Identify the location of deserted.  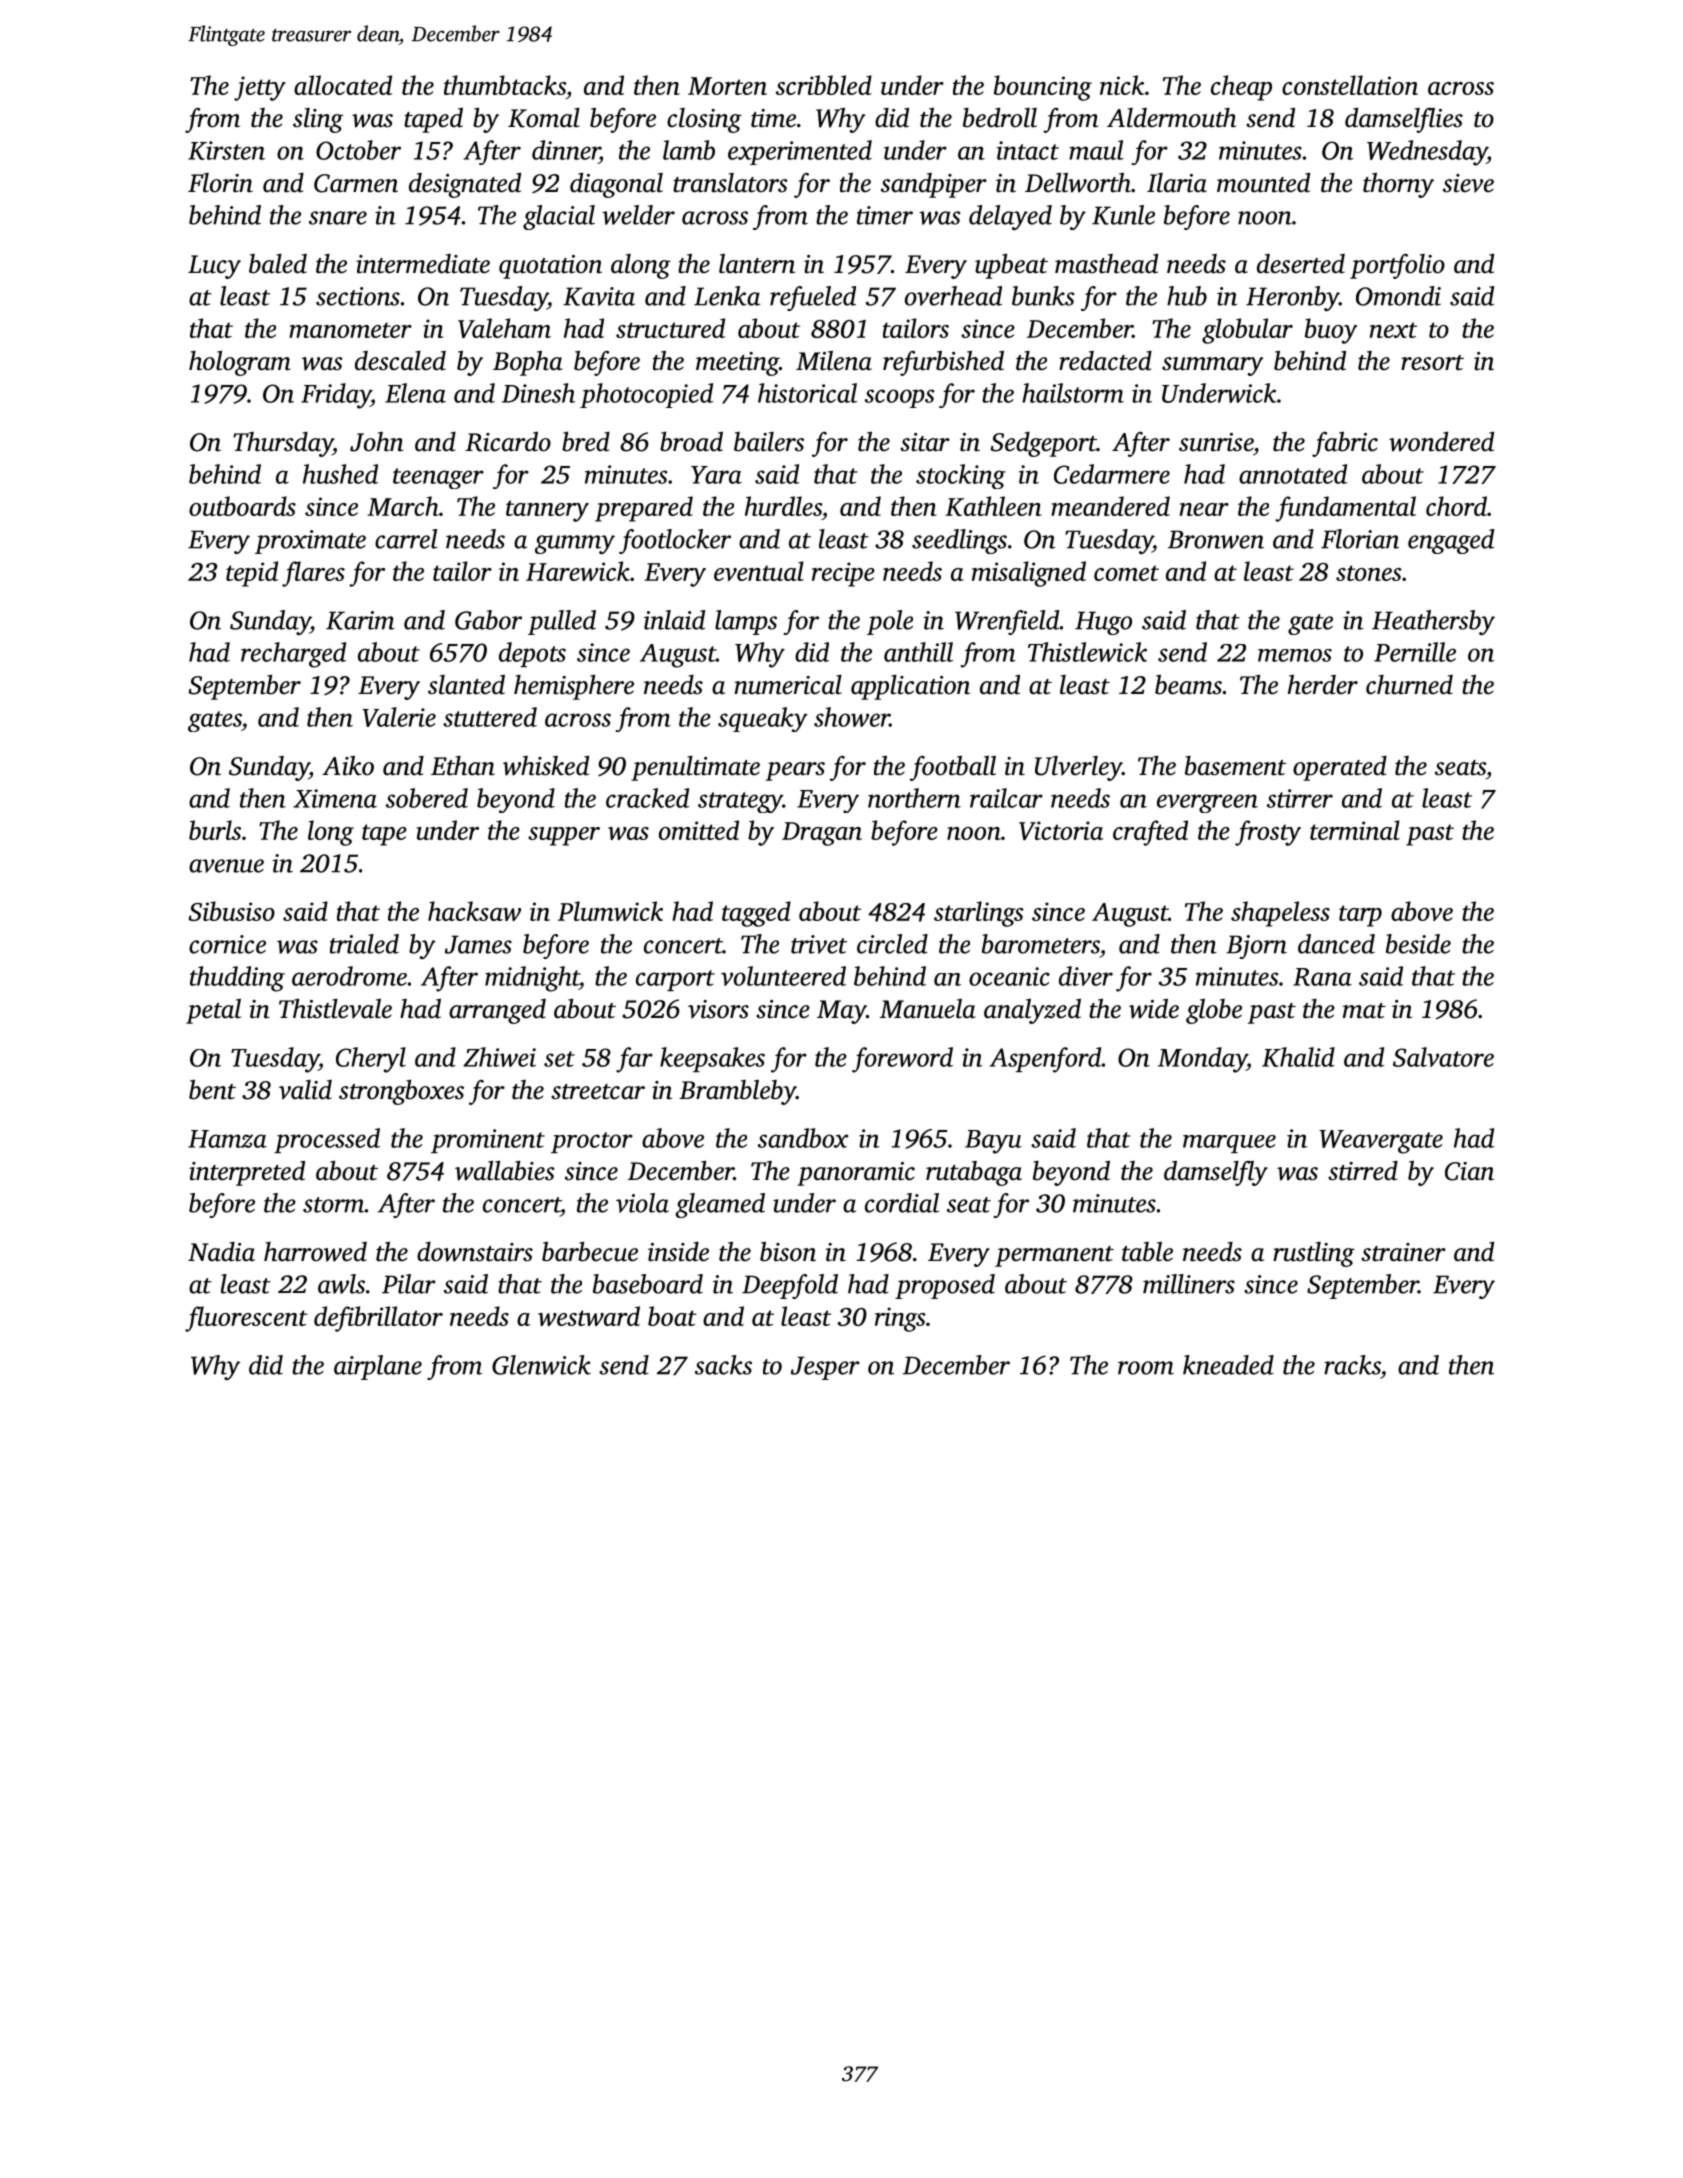
(1301, 264).
